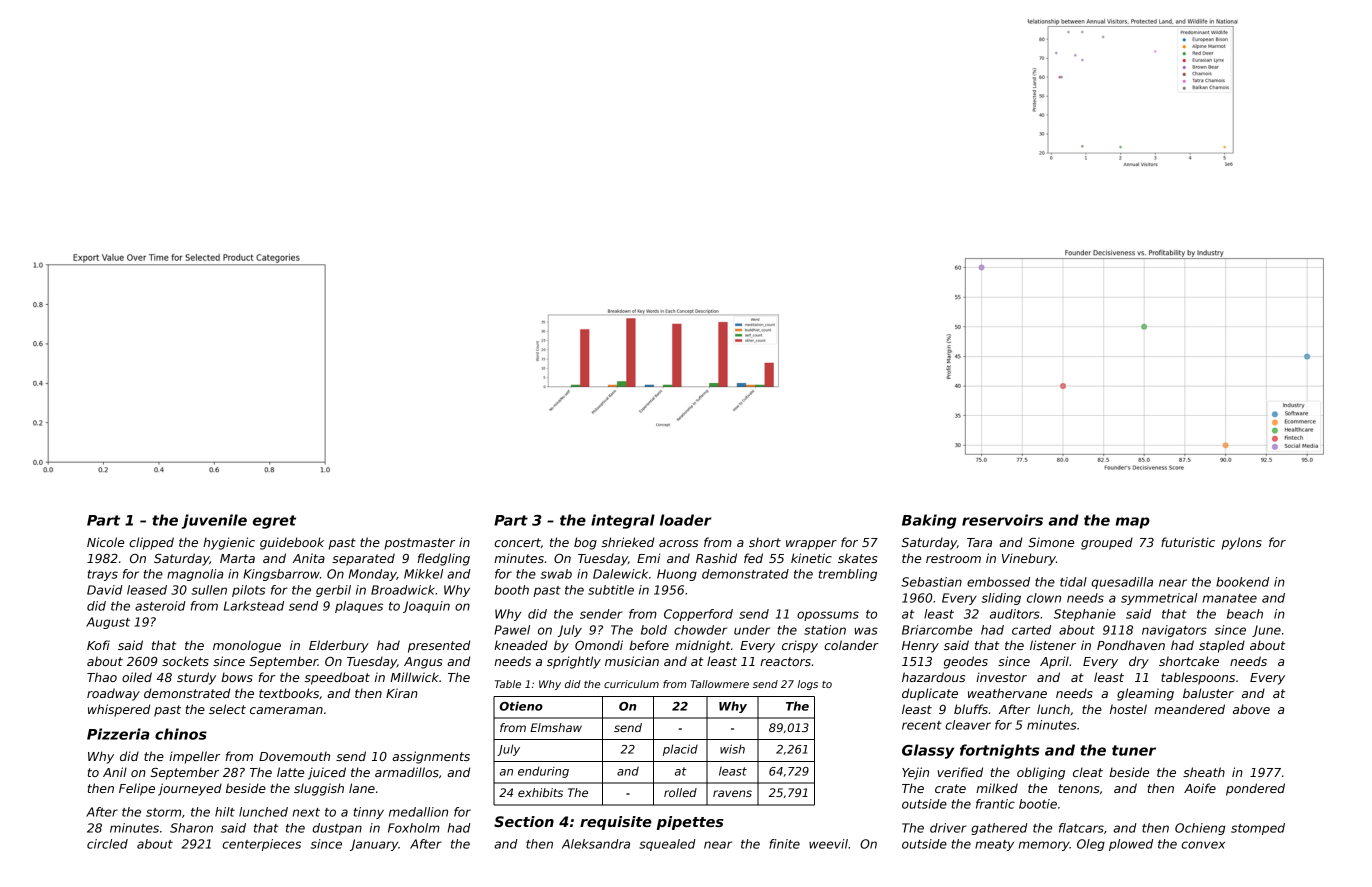 This screenshot has height=887, width=1372. Describe the element at coordinates (922, 725) in the screenshot. I see `recent` at that location.
